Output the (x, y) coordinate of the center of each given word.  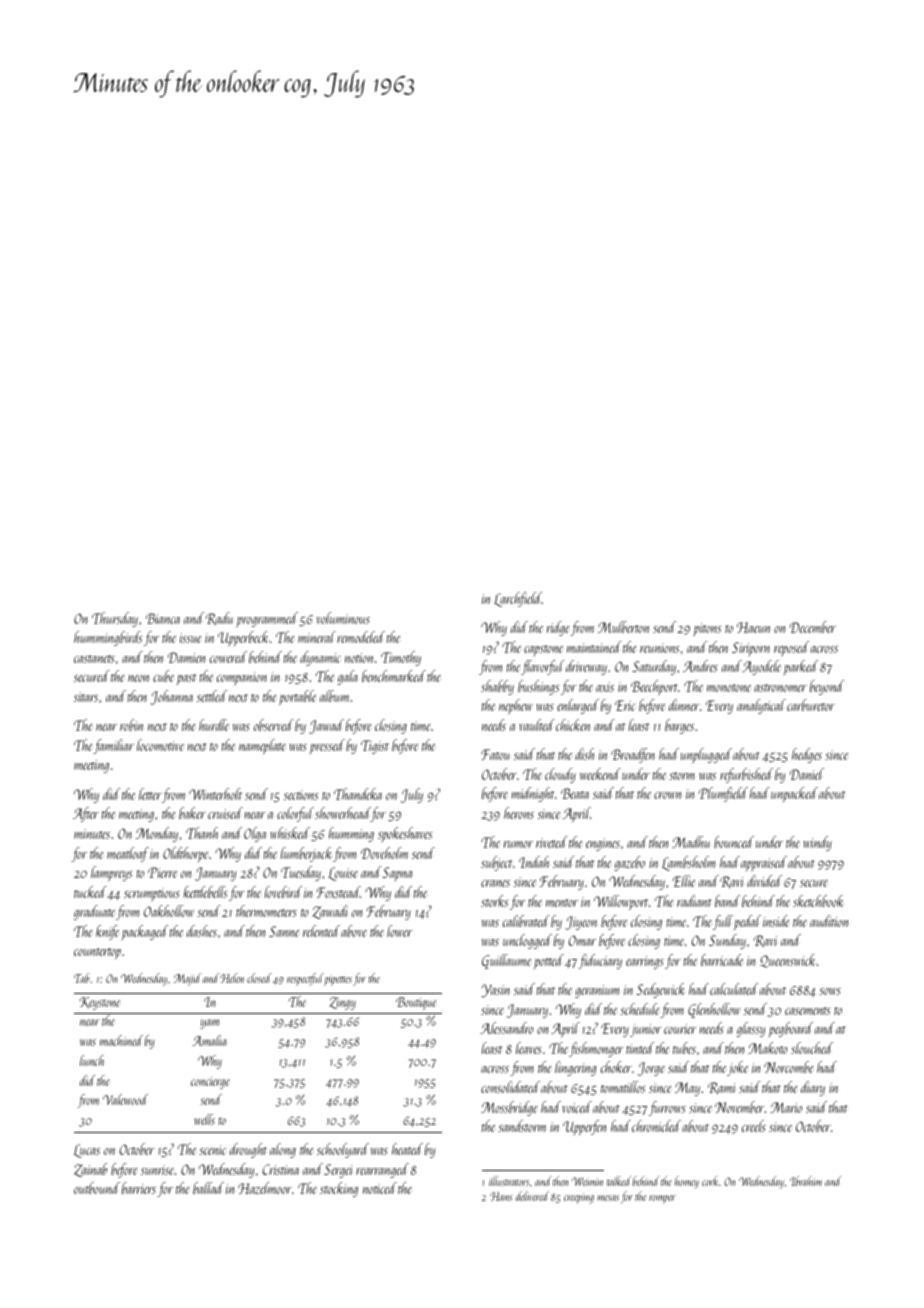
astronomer (780, 688)
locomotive (160, 745)
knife (107, 932)
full (723, 922)
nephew (516, 706)
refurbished (746, 775)
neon (138, 678)
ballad (208, 1188)
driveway (586, 667)
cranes (495, 883)
